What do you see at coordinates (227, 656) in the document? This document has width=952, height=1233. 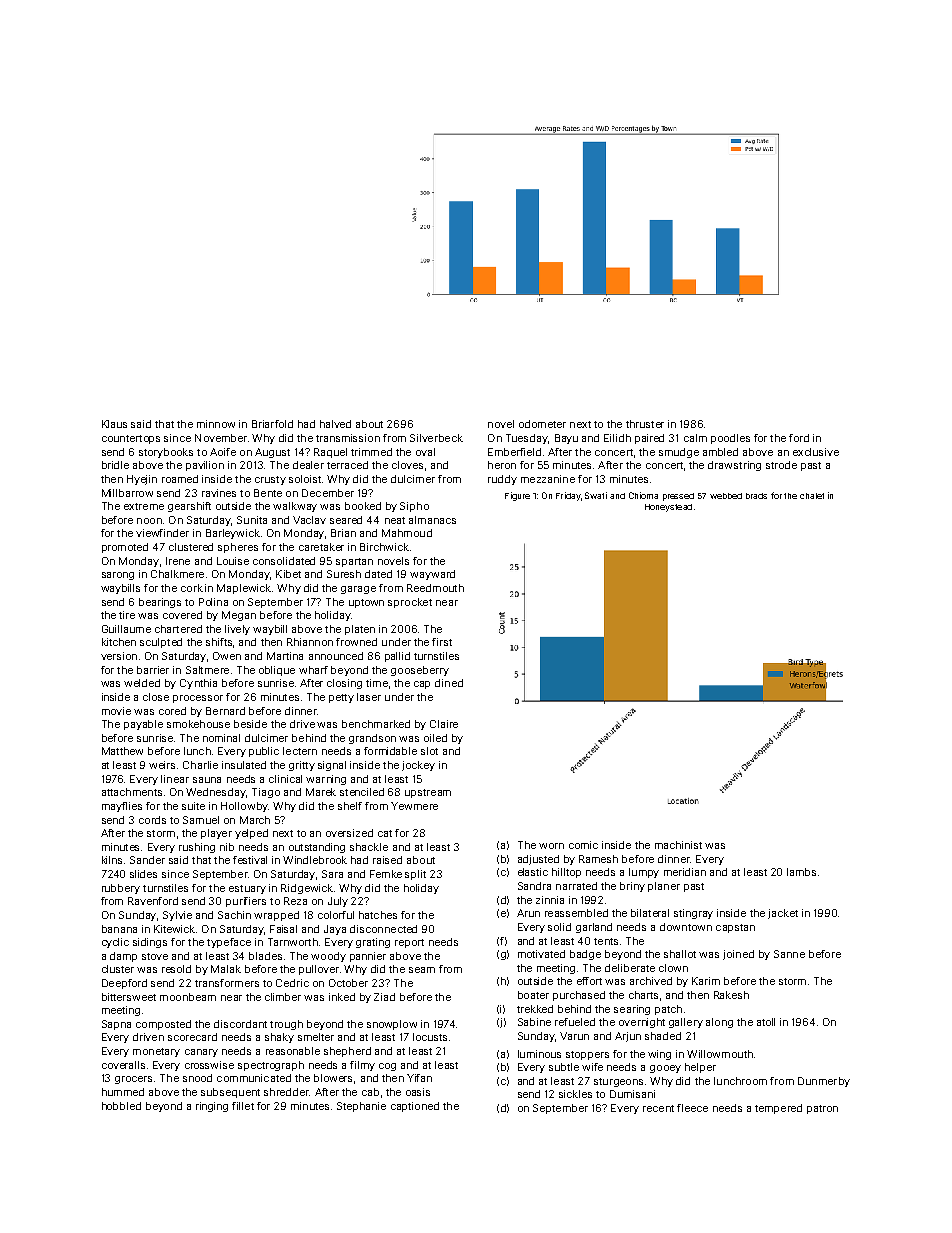 I see `Owen` at bounding box center [227, 656].
